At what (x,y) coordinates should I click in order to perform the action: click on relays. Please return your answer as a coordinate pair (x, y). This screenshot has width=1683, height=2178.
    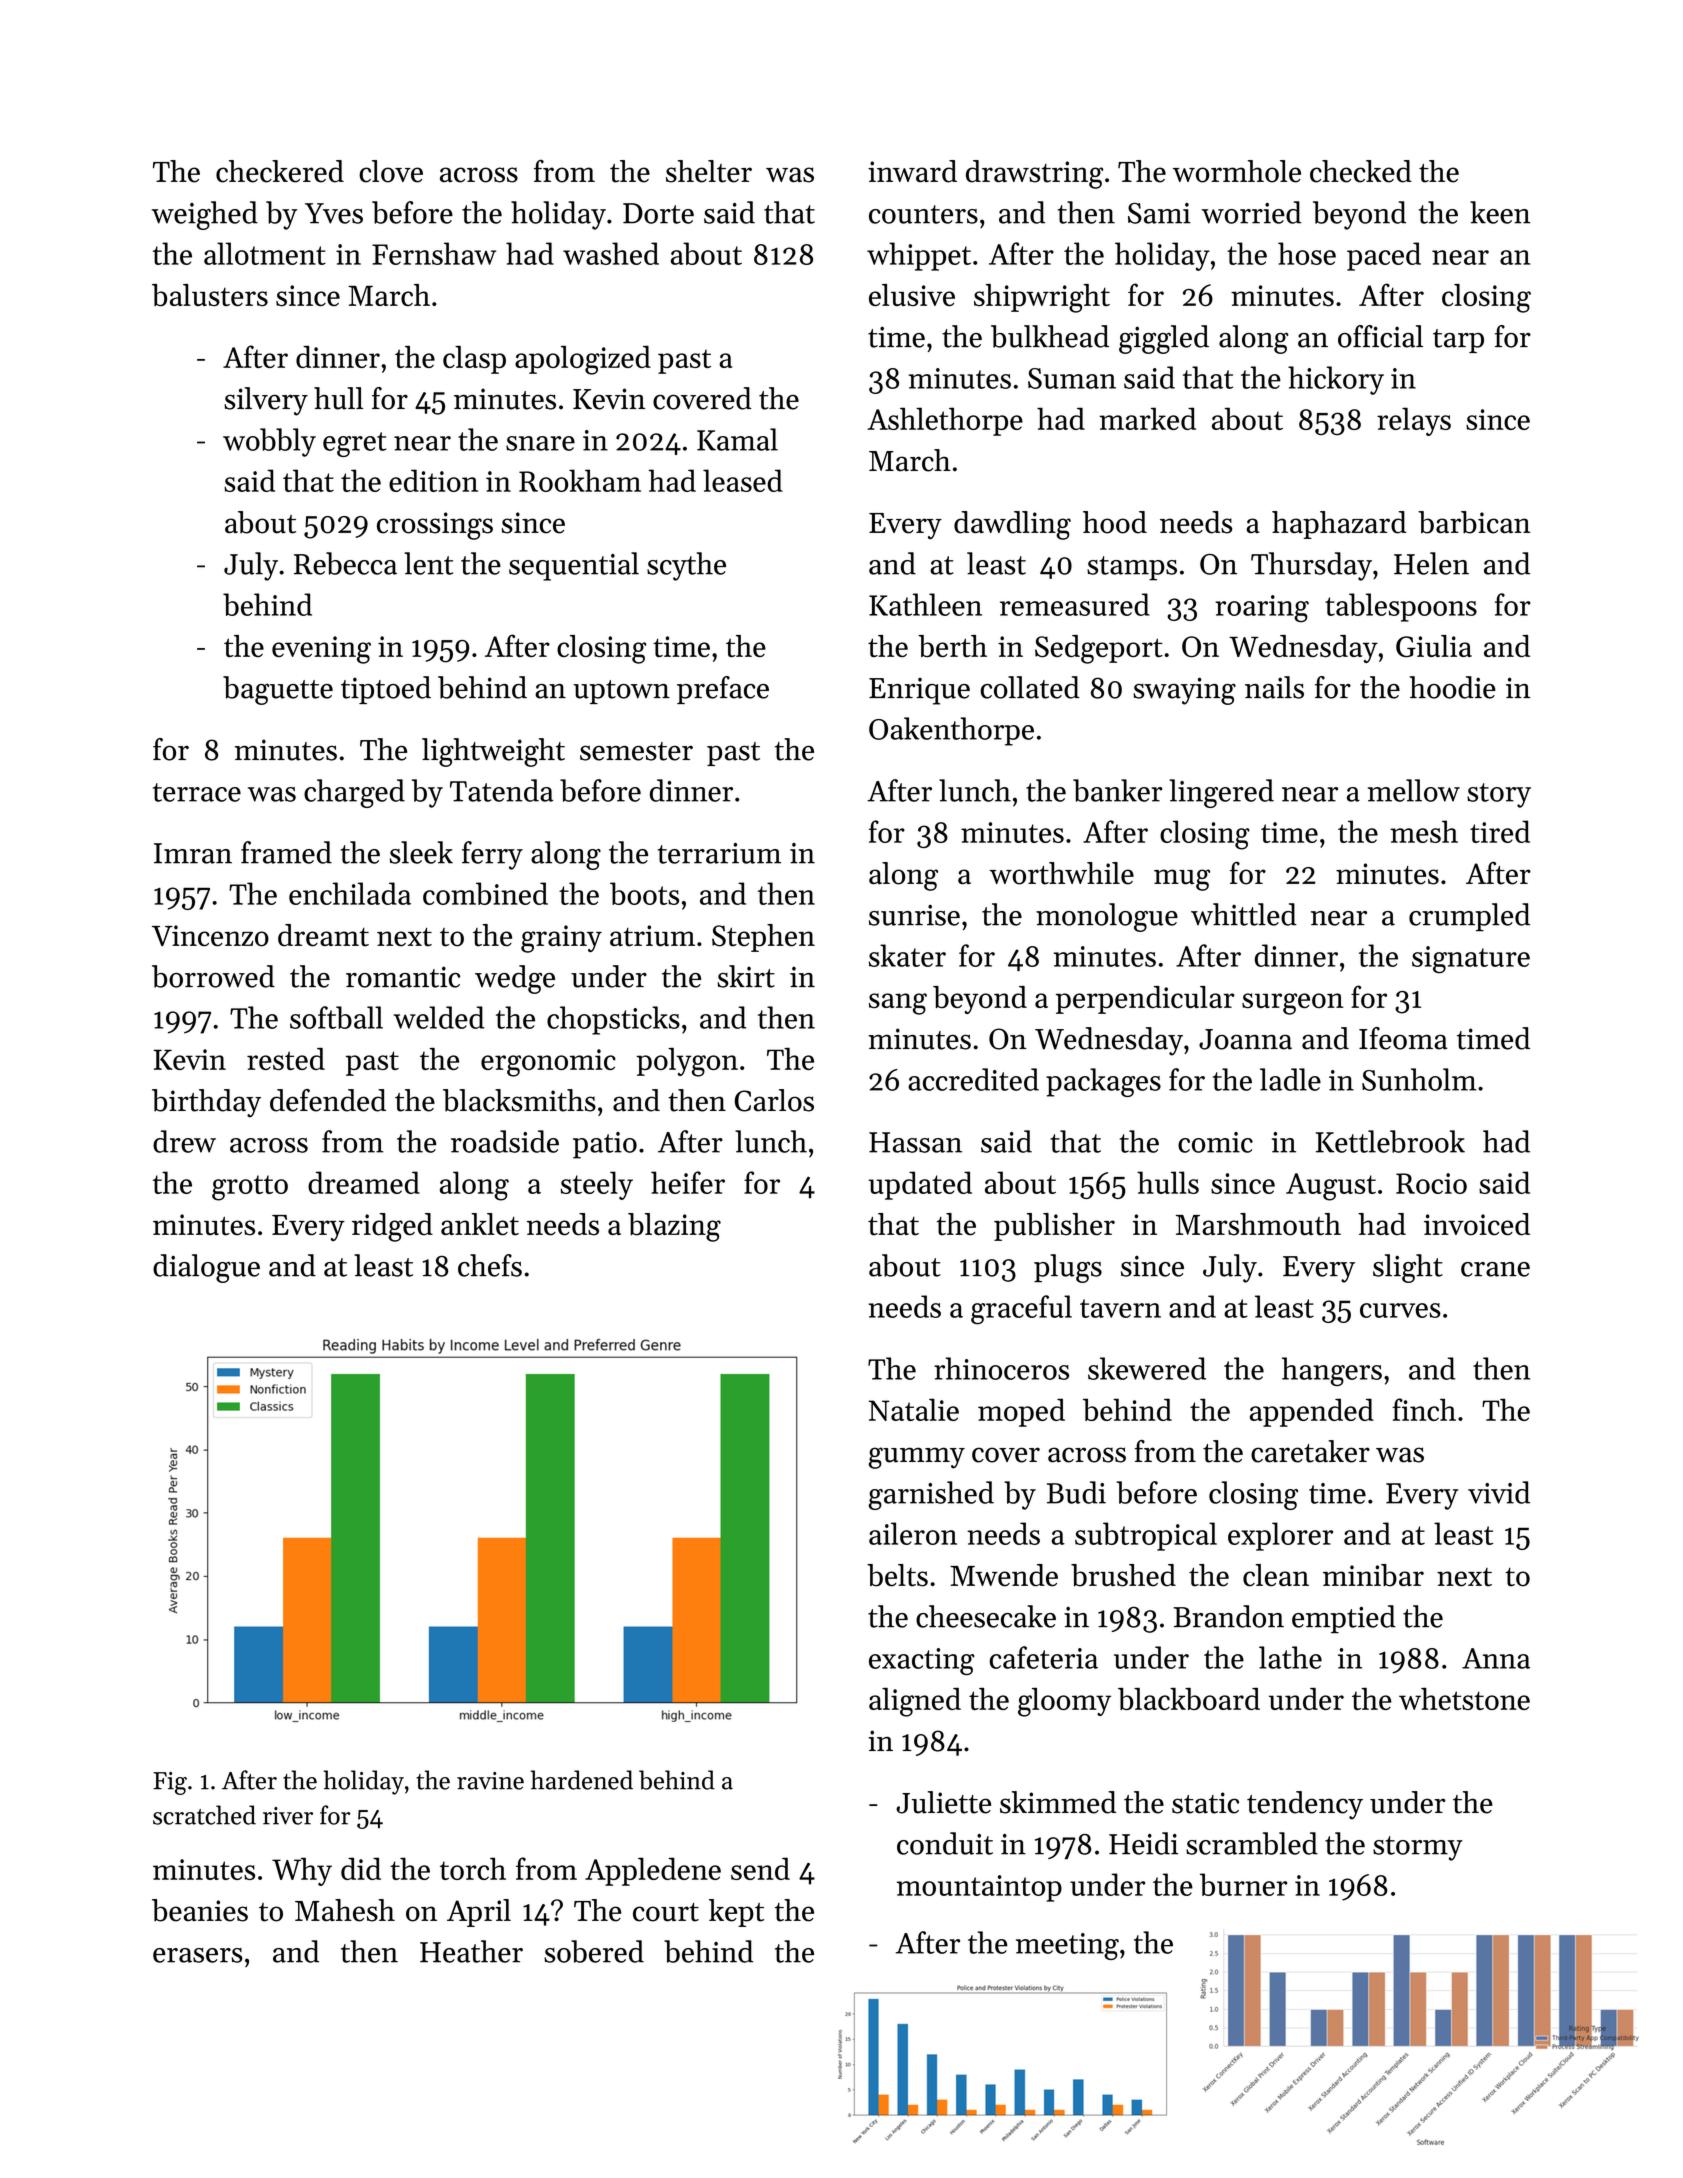
    Looking at the image, I should click on (1414, 421).
